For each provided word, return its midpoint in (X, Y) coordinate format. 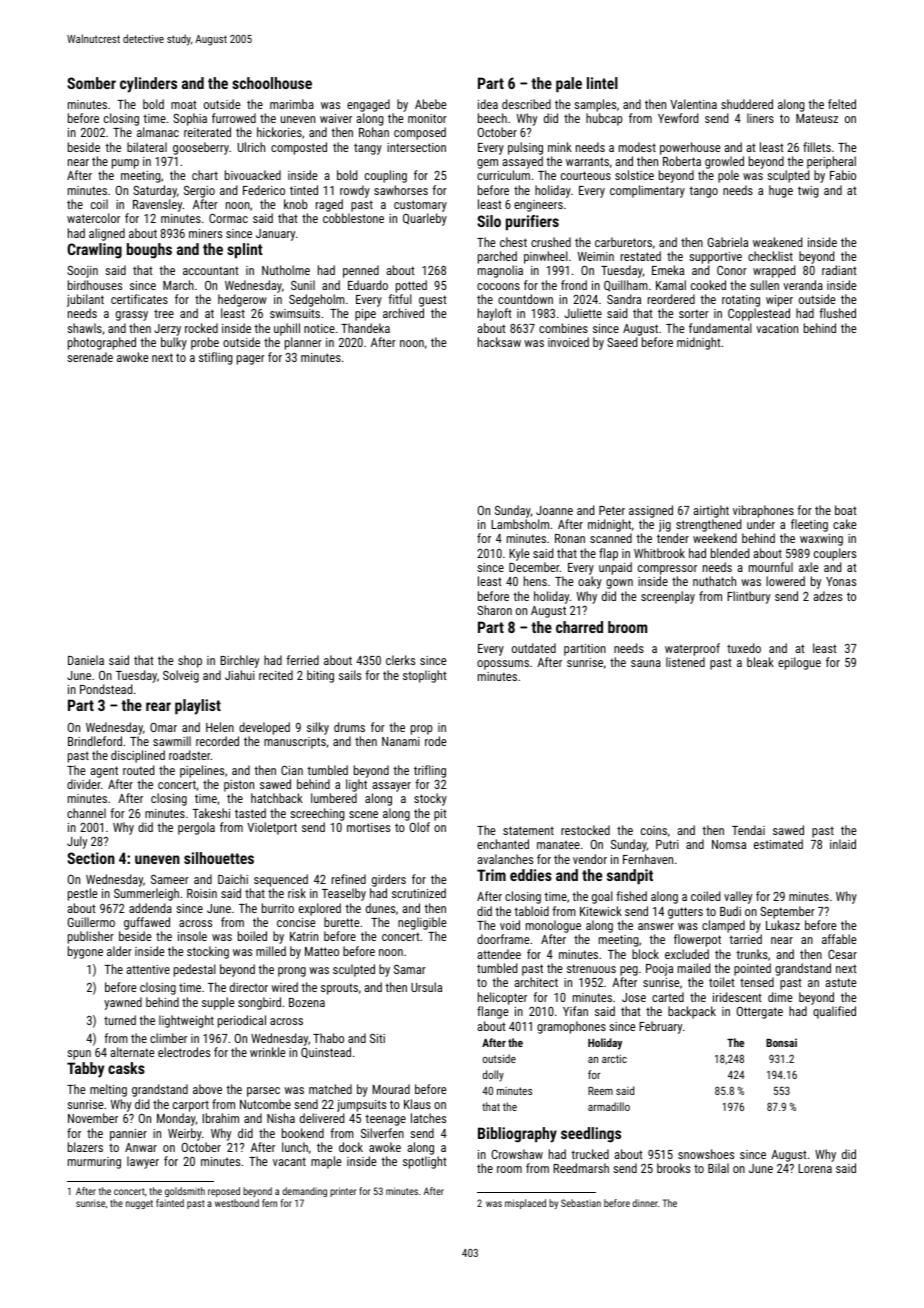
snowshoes (706, 1154)
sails (350, 675)
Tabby (85, 1070)
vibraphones (763, 511)
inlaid (843, 844)
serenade (90, 357)
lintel (602, 83)
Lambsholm (520, 524)
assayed (522, 162)
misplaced (525, 1204)
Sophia (190, 119)
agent (104, 772)
